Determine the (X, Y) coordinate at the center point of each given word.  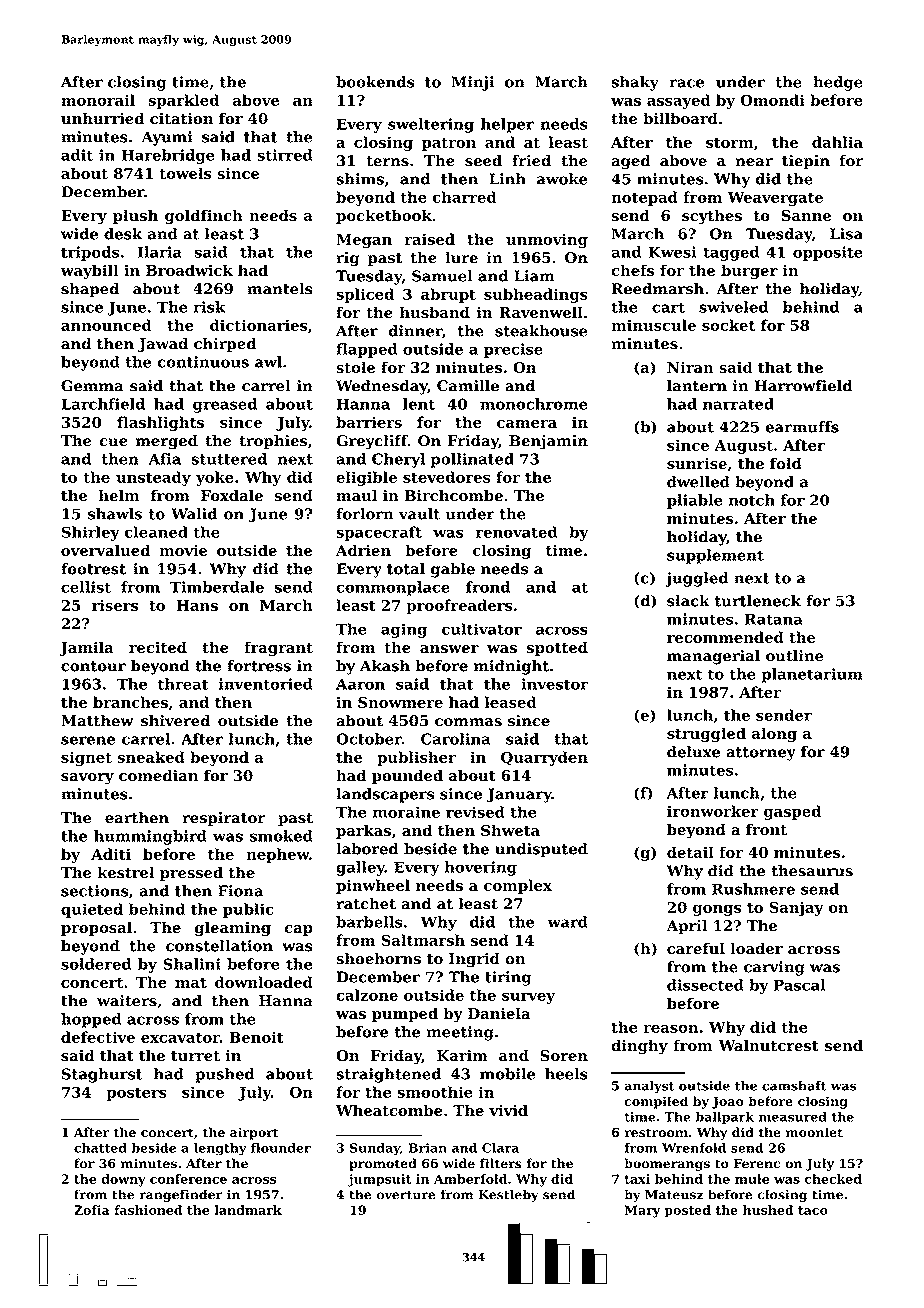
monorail (98, 100)
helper (507, 125)
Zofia (92, 1210)
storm (730, 142)
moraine (406, 812)
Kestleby (509, 1195)
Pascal (800, 985)
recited (158, 647)
